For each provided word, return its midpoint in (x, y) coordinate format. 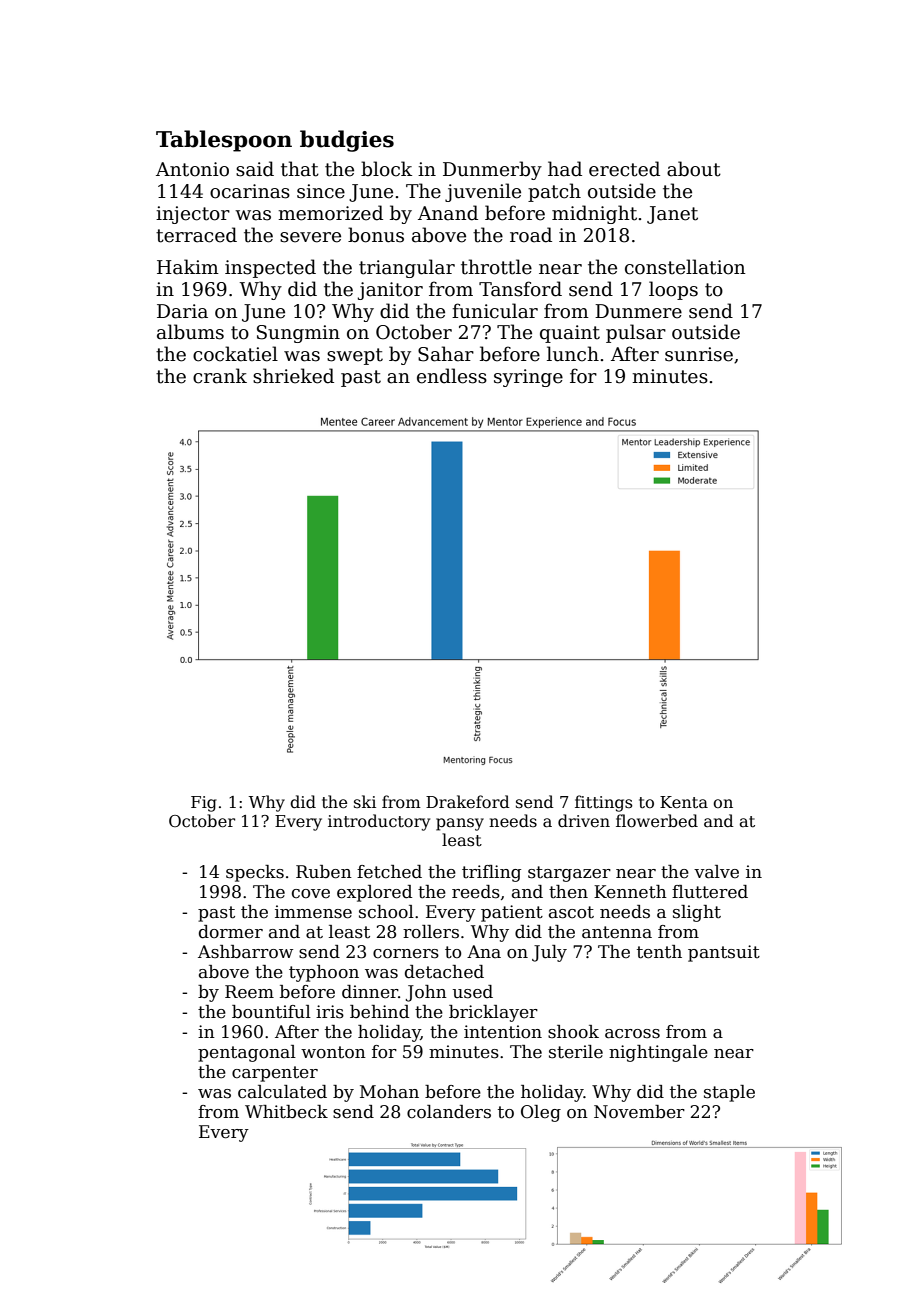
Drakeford (468, 802)
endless (452, 376)
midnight (594, 214)
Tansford (520, 289)
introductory (379, 822)
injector (193, 215)
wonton (333, 1052)
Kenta (684, 802)
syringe (528, 378)
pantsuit (724, 953)
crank (220, 376)
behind (379, 1012)
